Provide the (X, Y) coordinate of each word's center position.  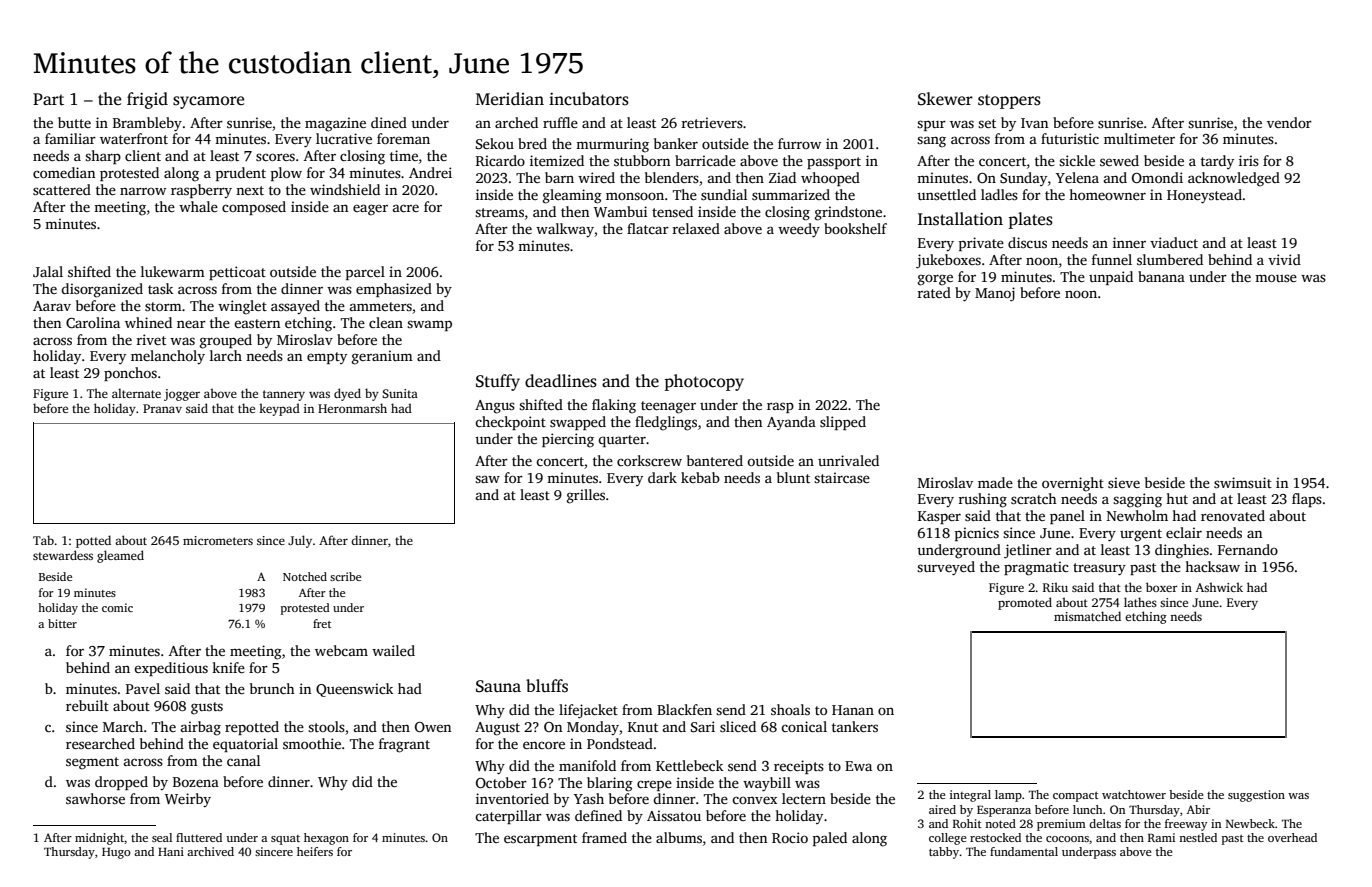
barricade (705, 160)
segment (92, 763)
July (300, 541)
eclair (1184, 532)
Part (48, 99)
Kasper (939, 517)
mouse (1276, 278)
